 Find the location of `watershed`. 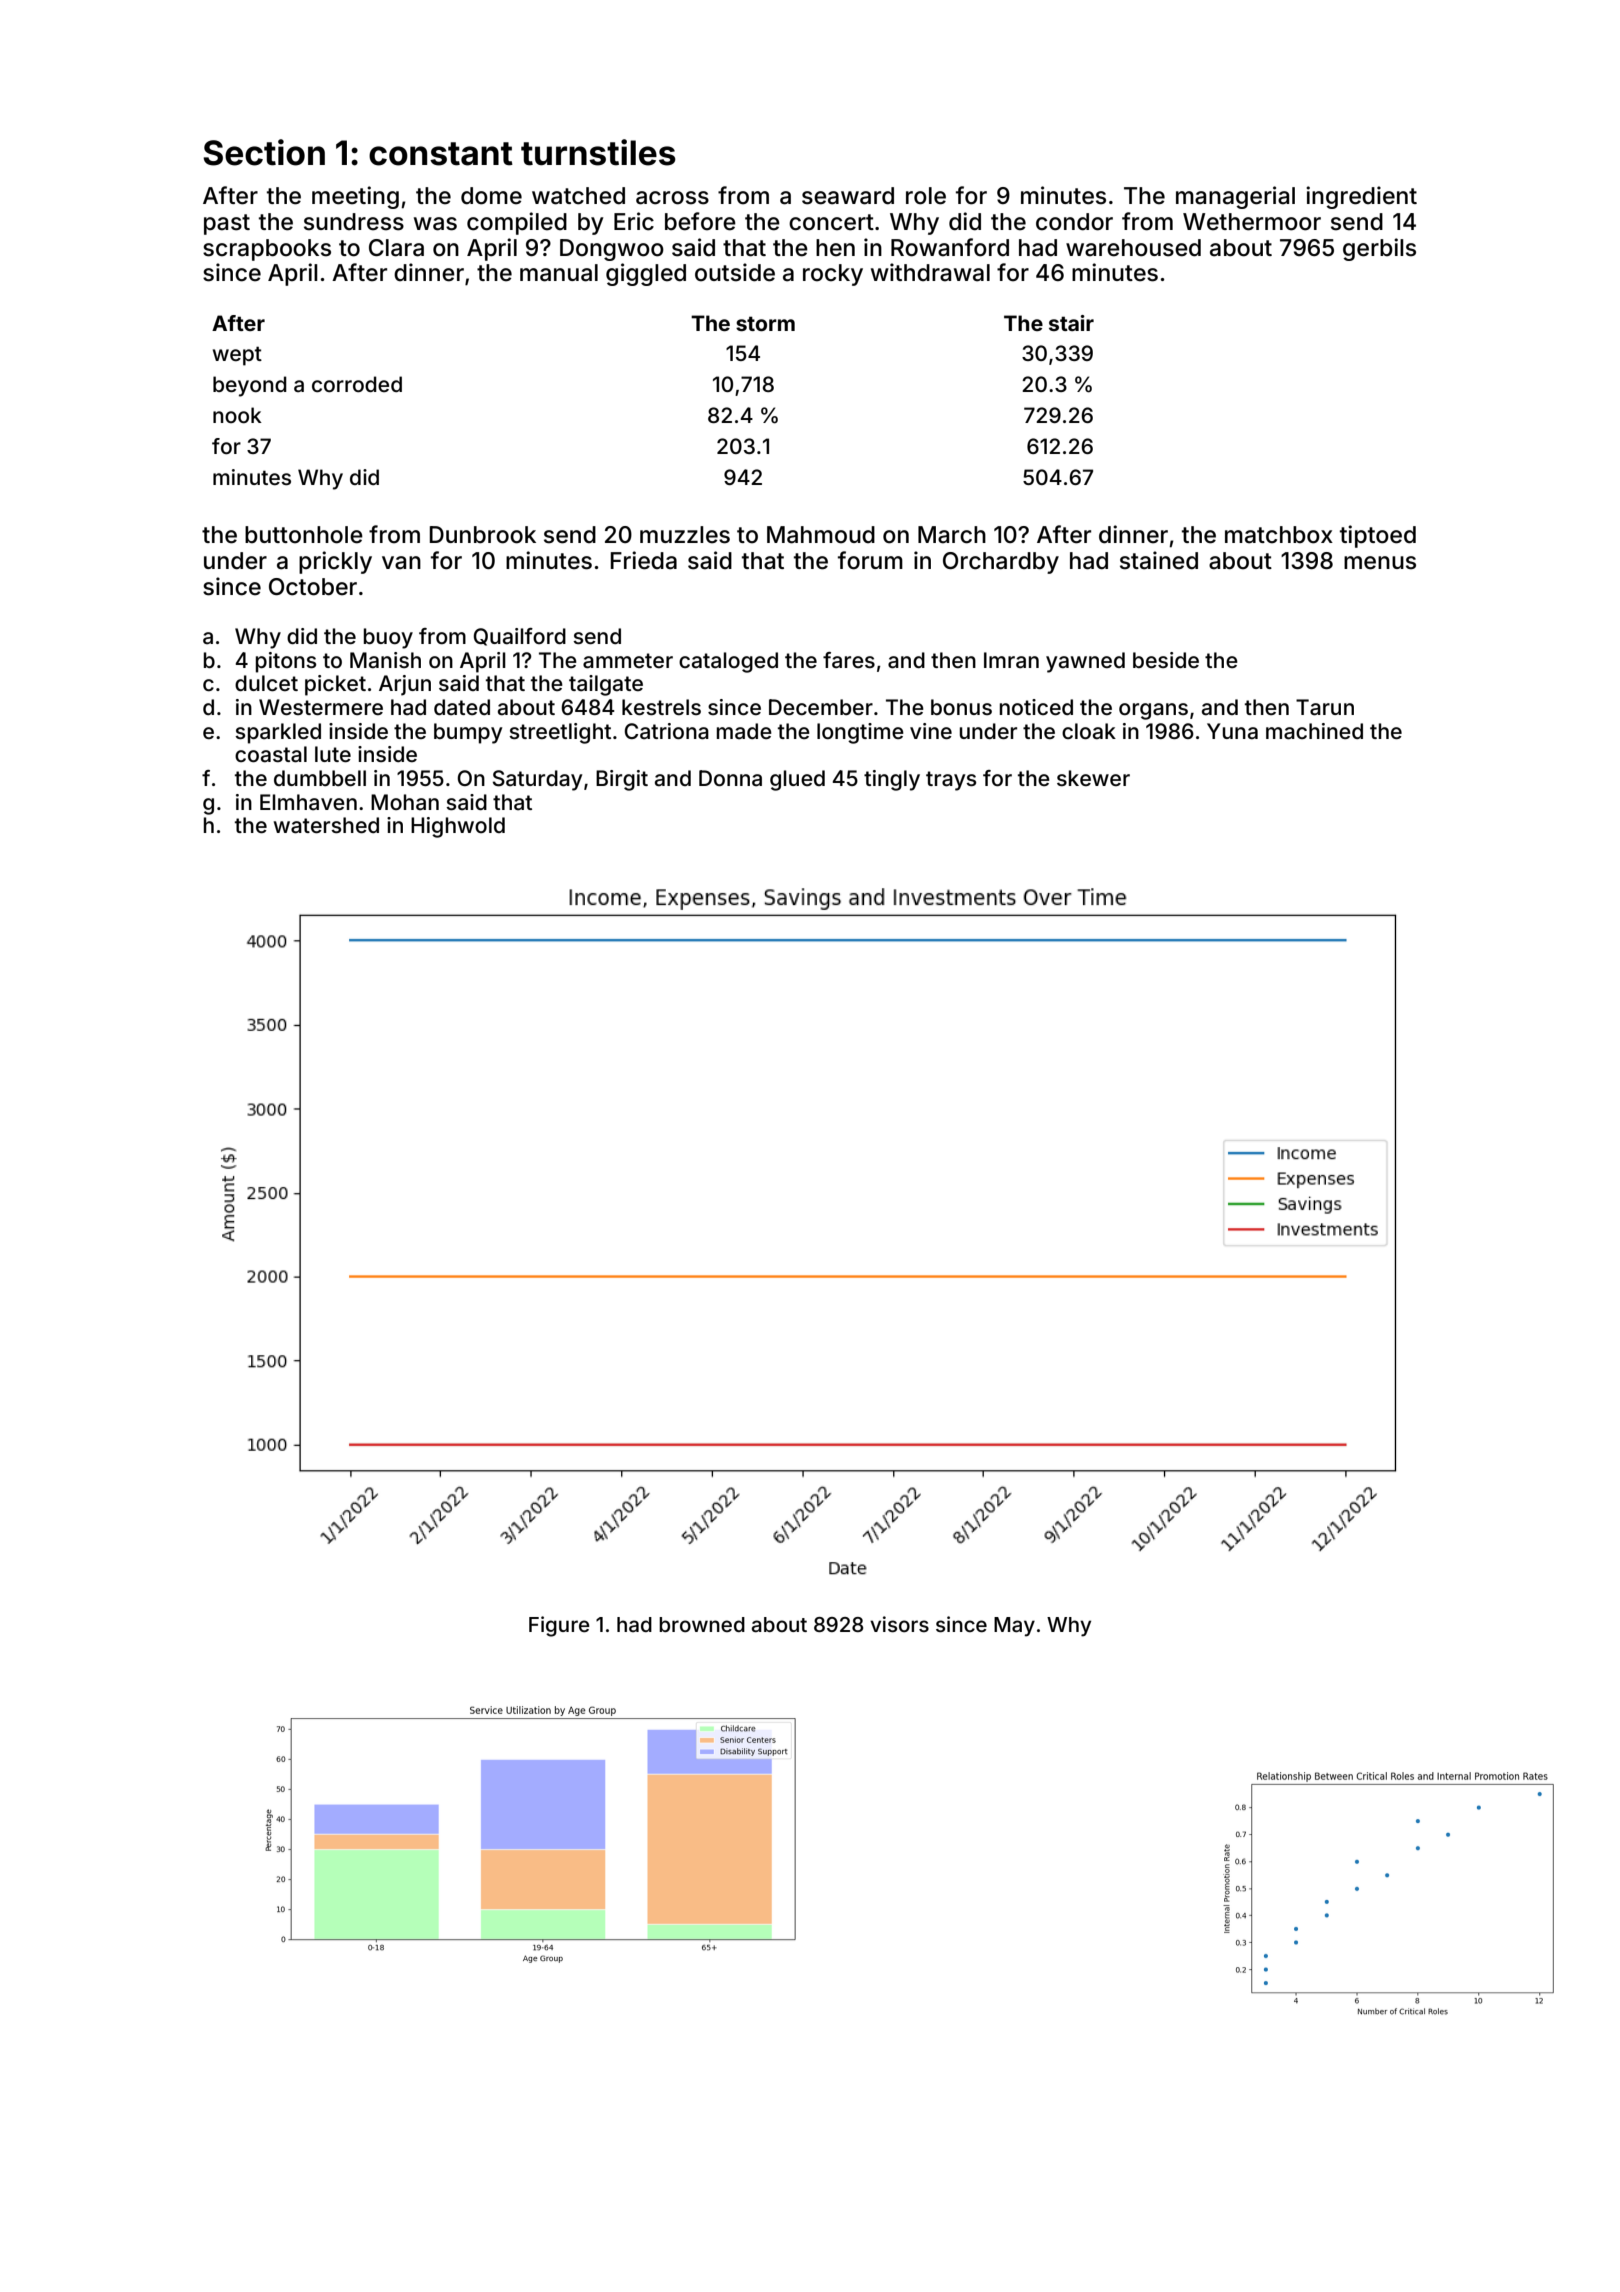

watershed is located at coordinates (326, 825).
